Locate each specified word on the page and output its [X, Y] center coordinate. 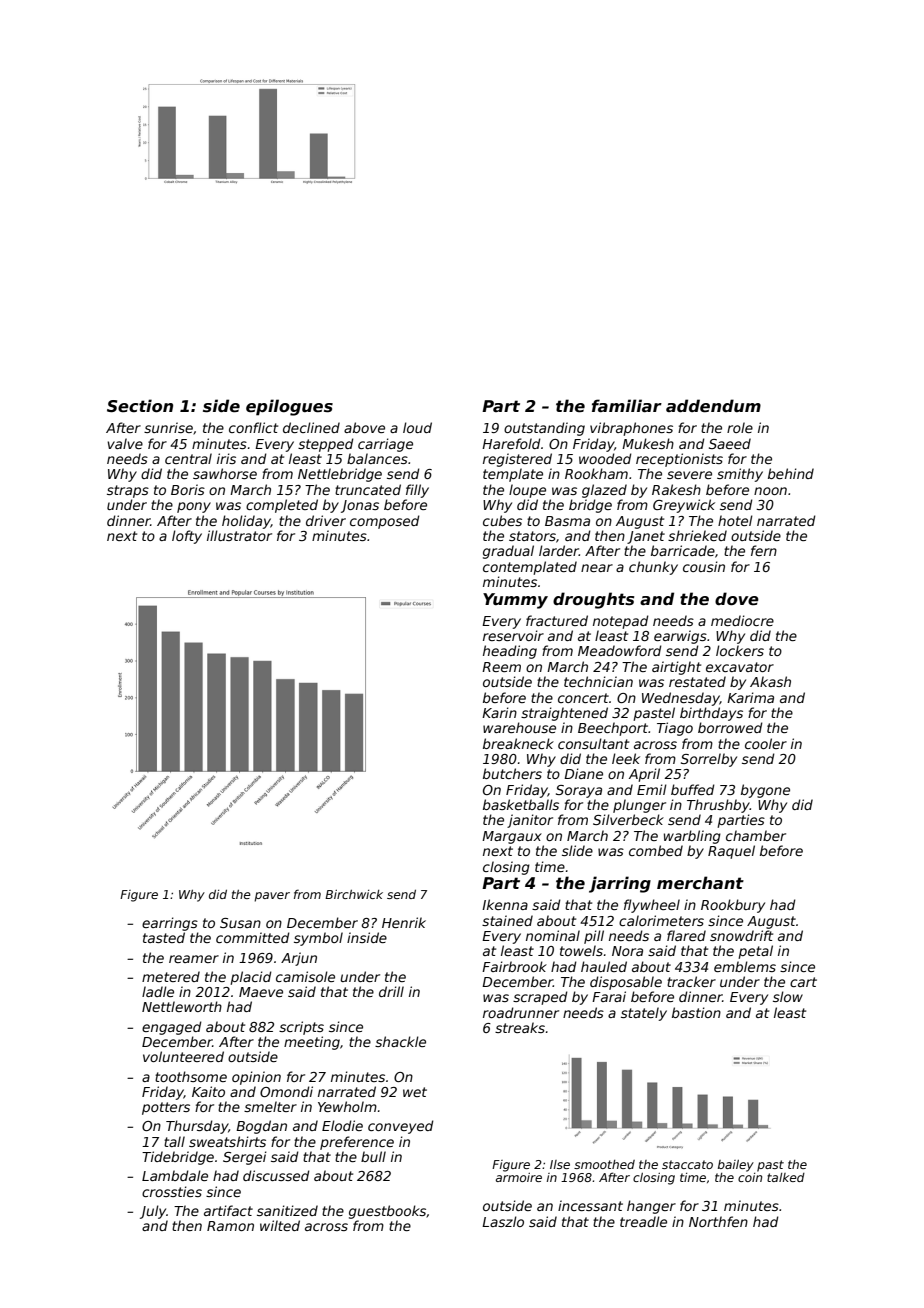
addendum [713, 406]
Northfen [718, 1221]
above [364, 427]
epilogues [289, 407]
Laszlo [503, 1221]
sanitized [287, 1210]
